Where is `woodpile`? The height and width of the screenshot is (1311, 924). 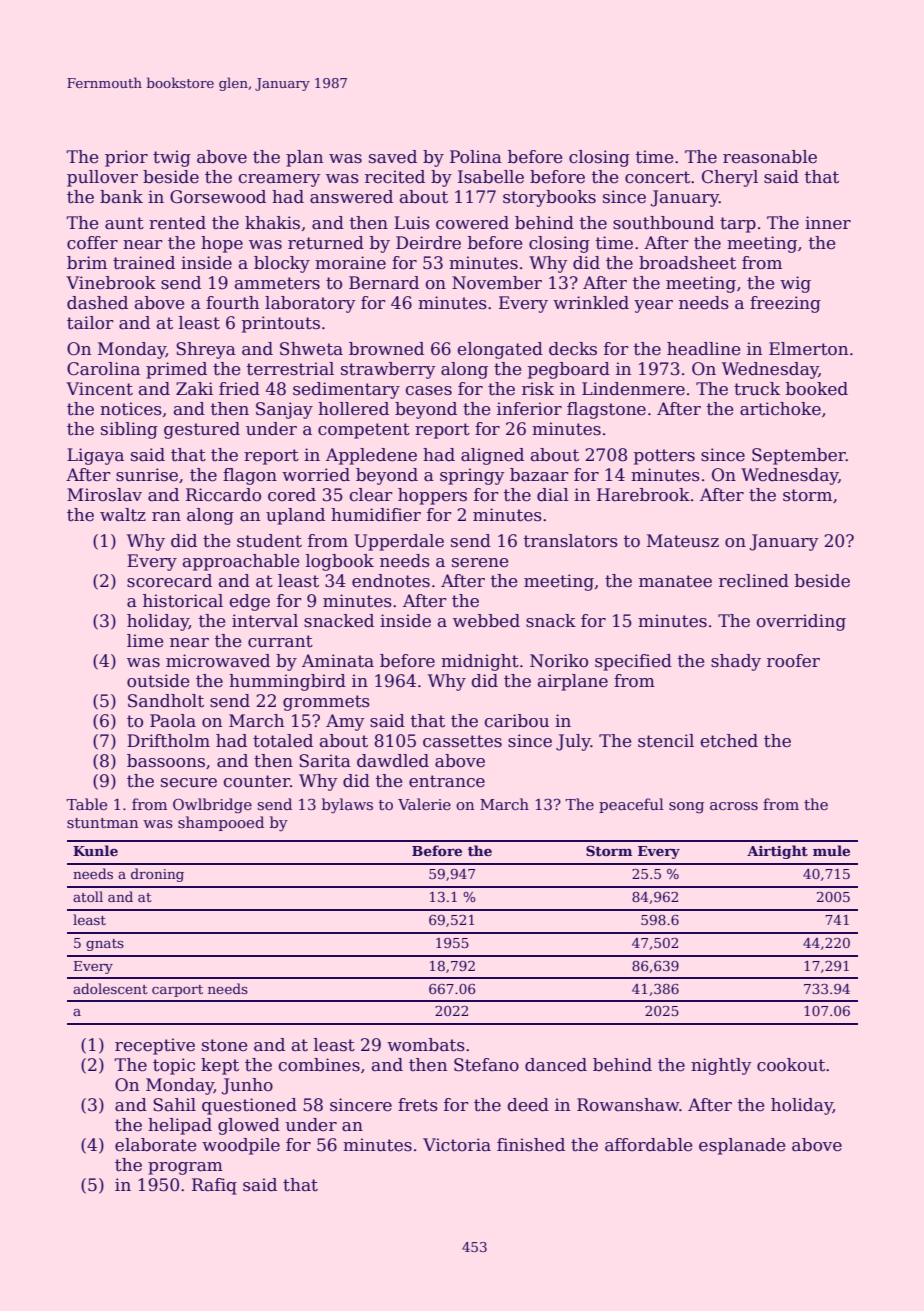 woodpile is located at coordinates (241, 1146).
